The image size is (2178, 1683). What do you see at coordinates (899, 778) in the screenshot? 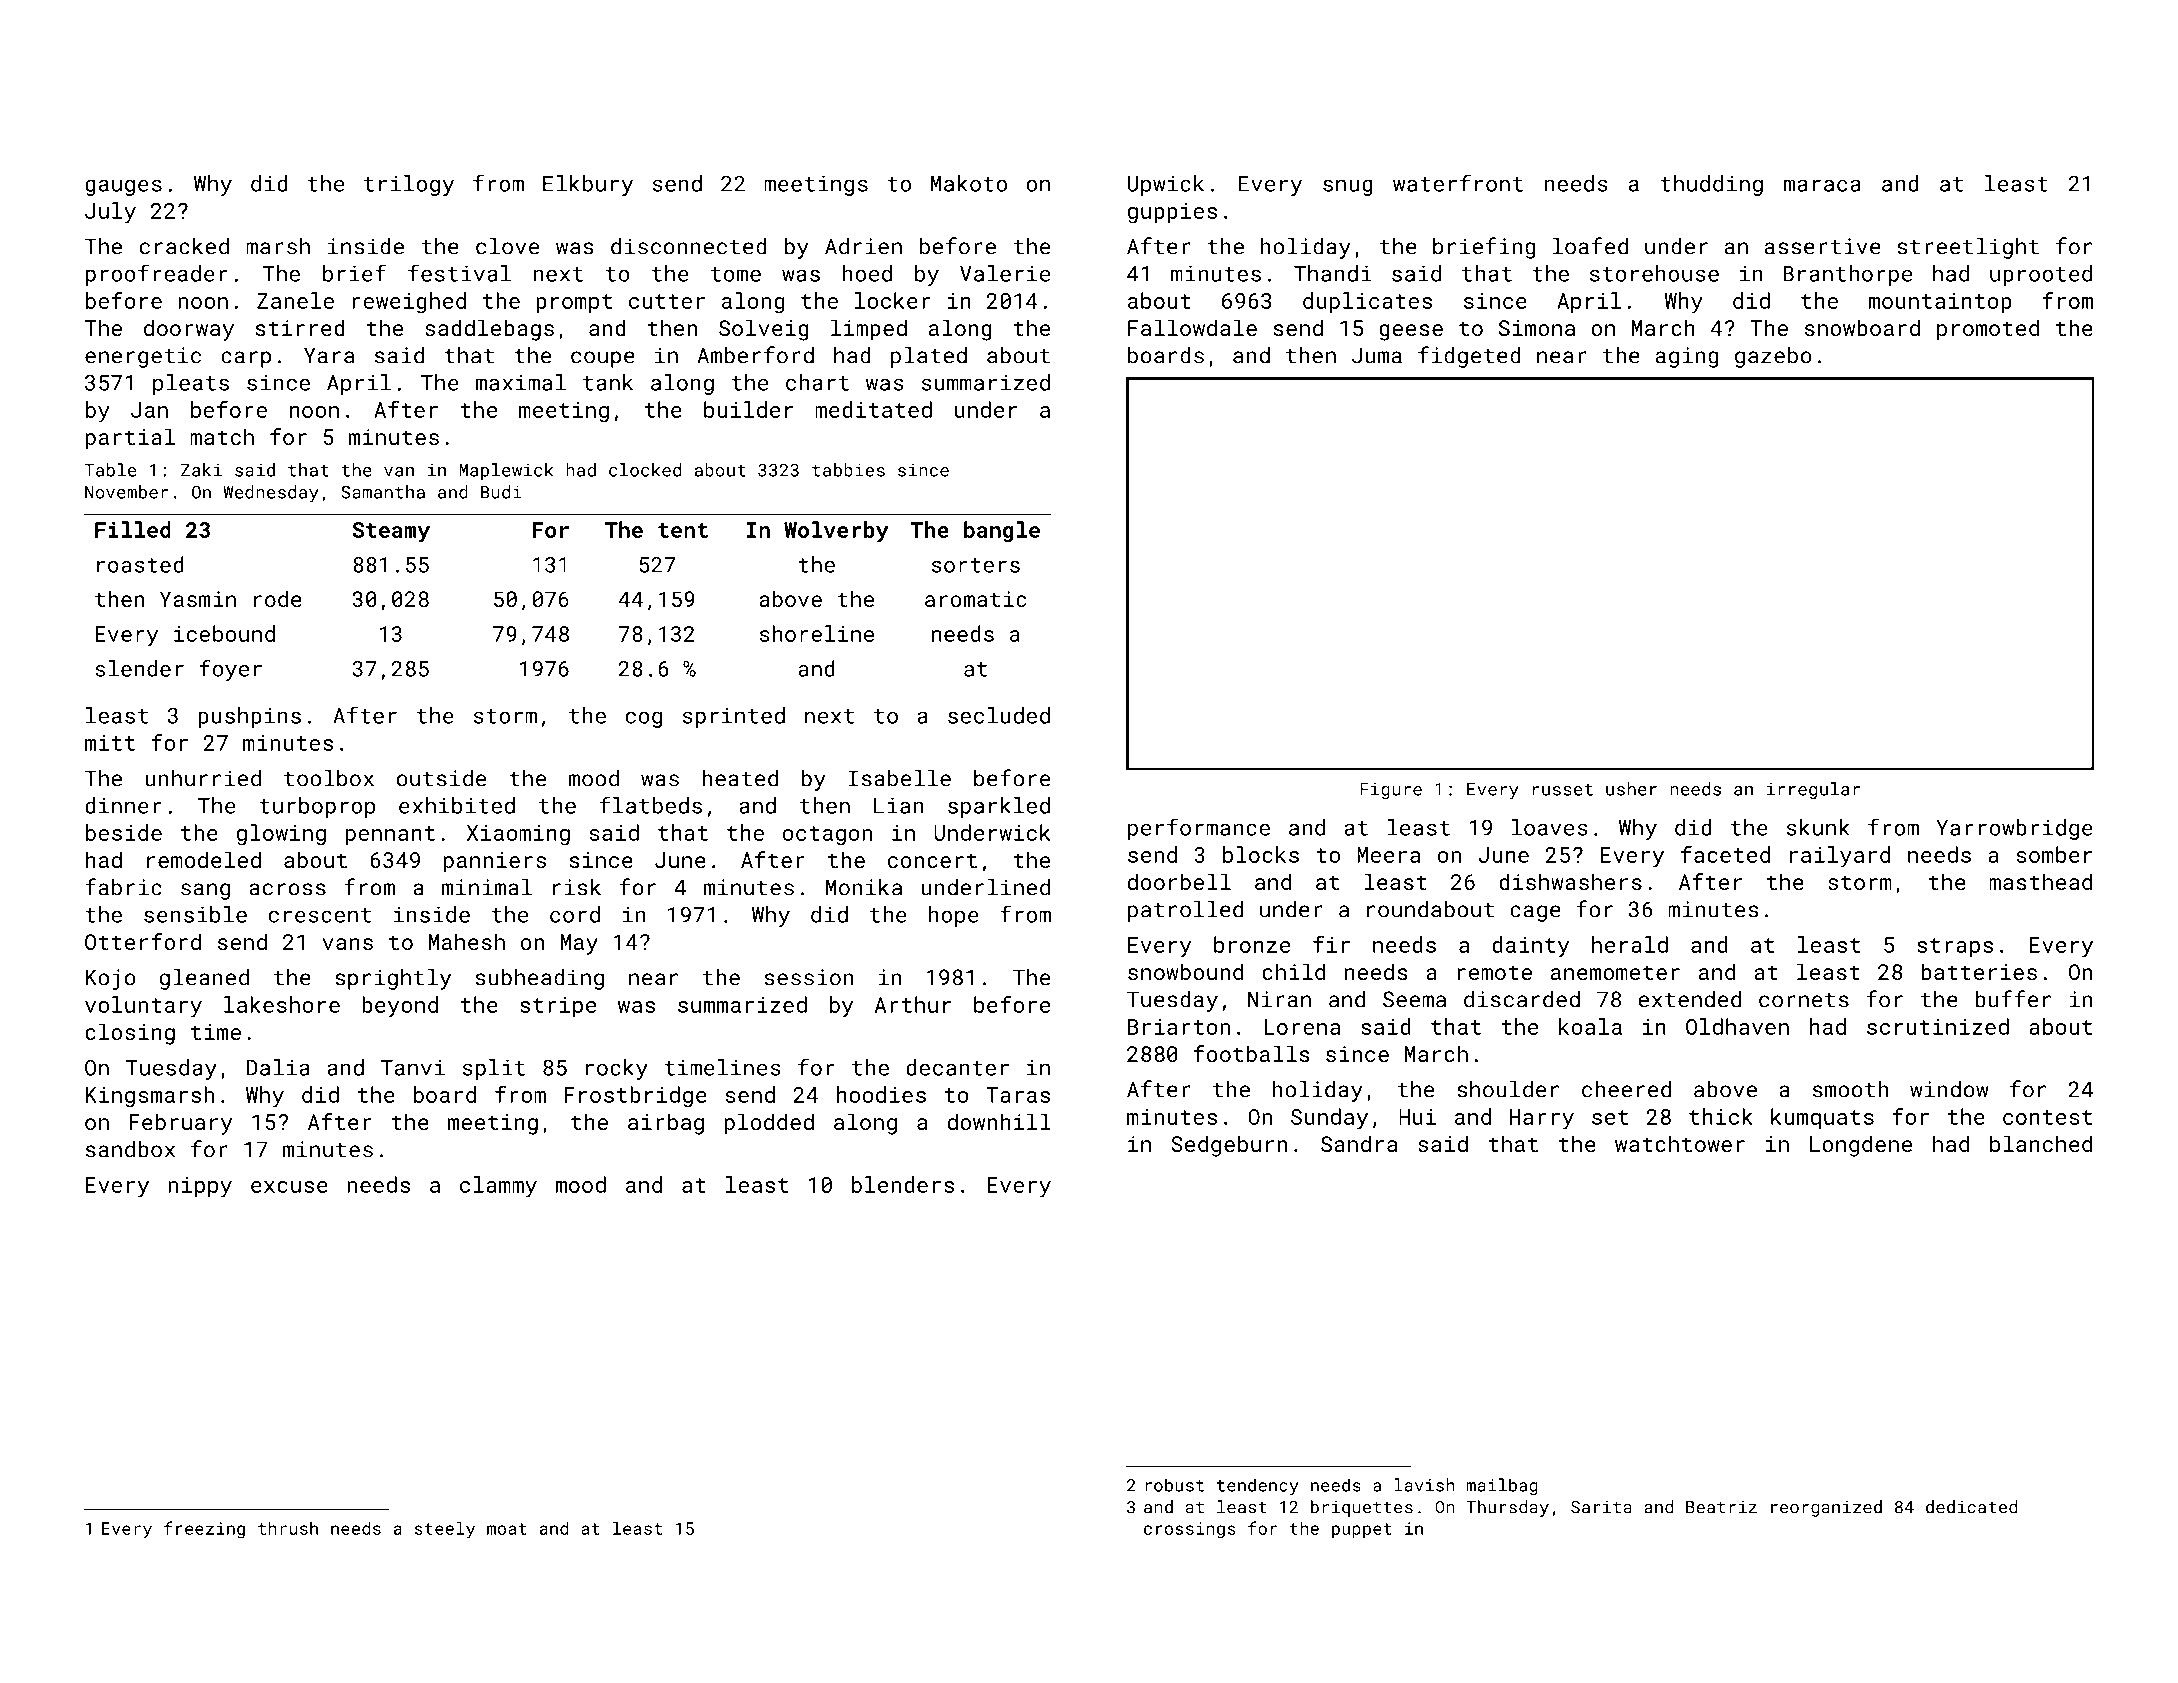
I see `Isabelle` at bounding box center [899, 778].
